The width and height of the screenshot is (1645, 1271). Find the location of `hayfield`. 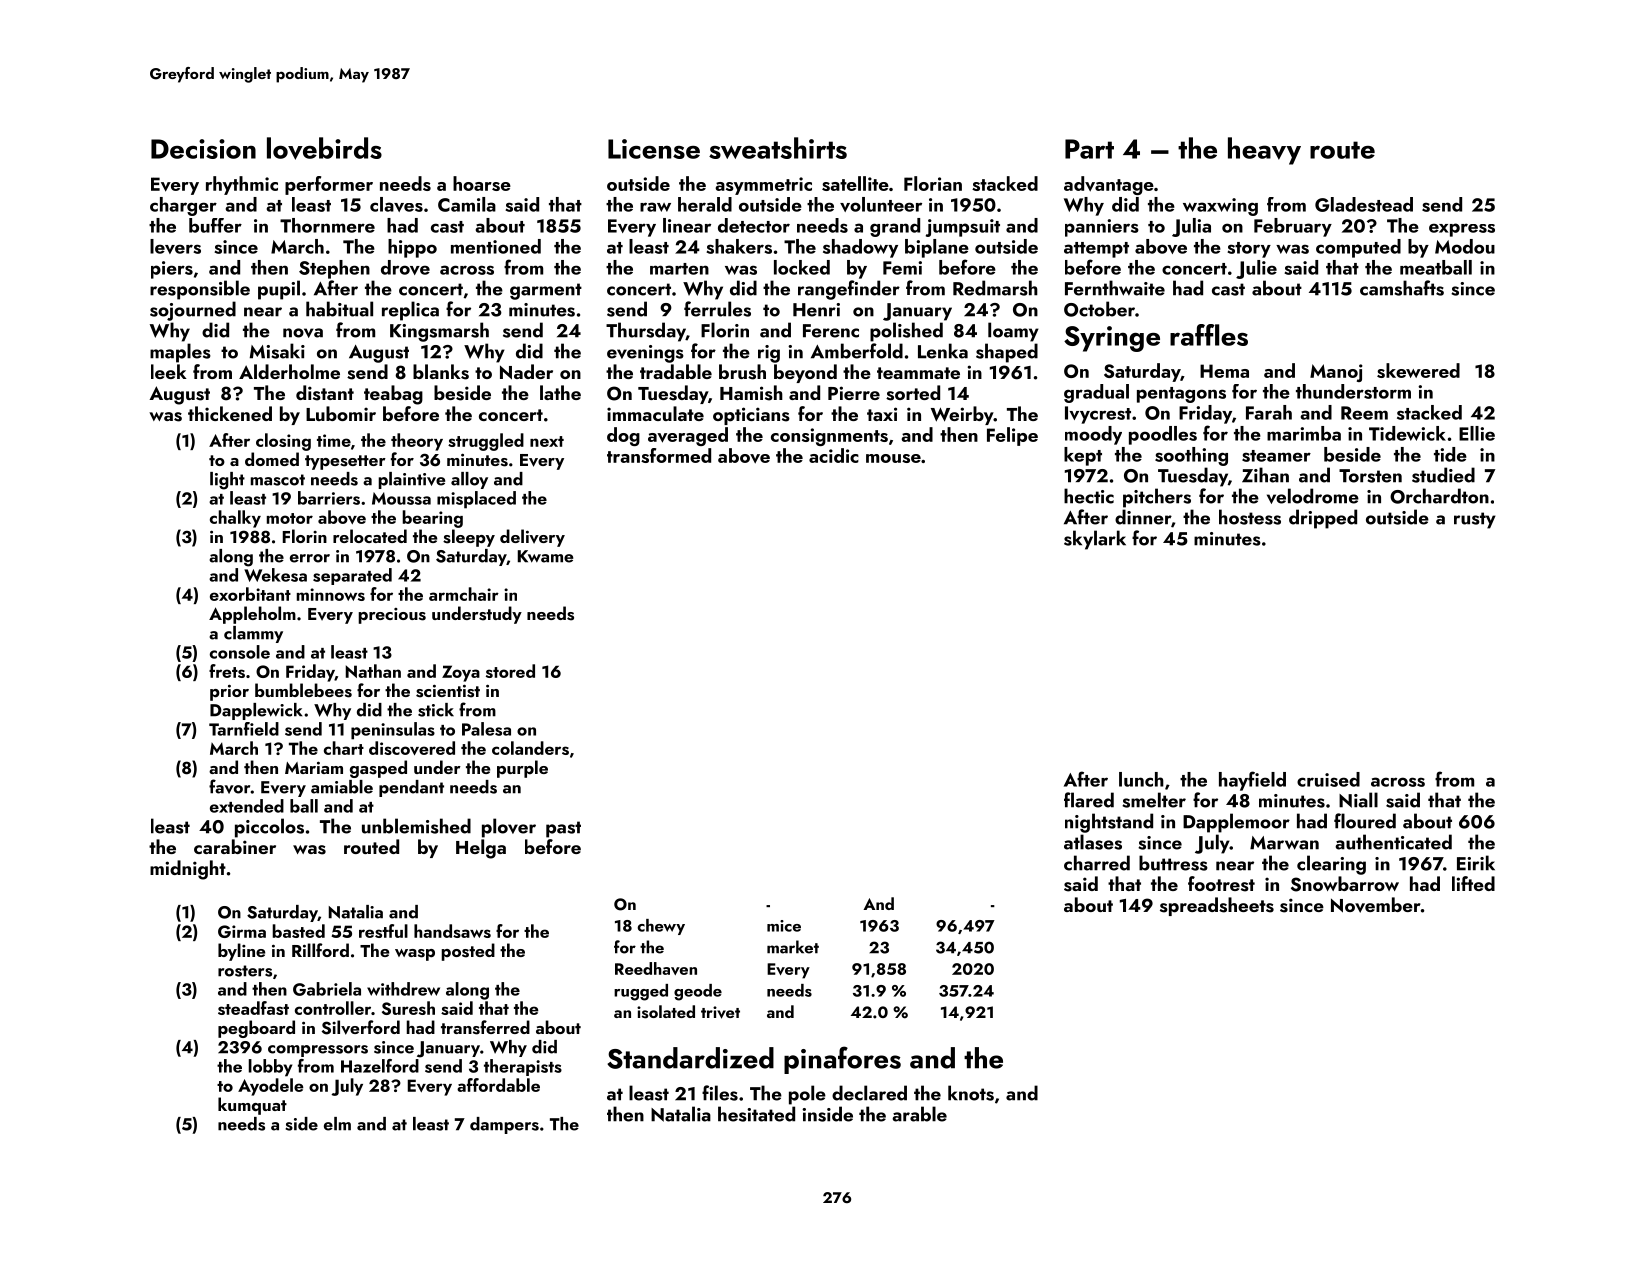

hayfield is located at coordinates (1252, 781).
